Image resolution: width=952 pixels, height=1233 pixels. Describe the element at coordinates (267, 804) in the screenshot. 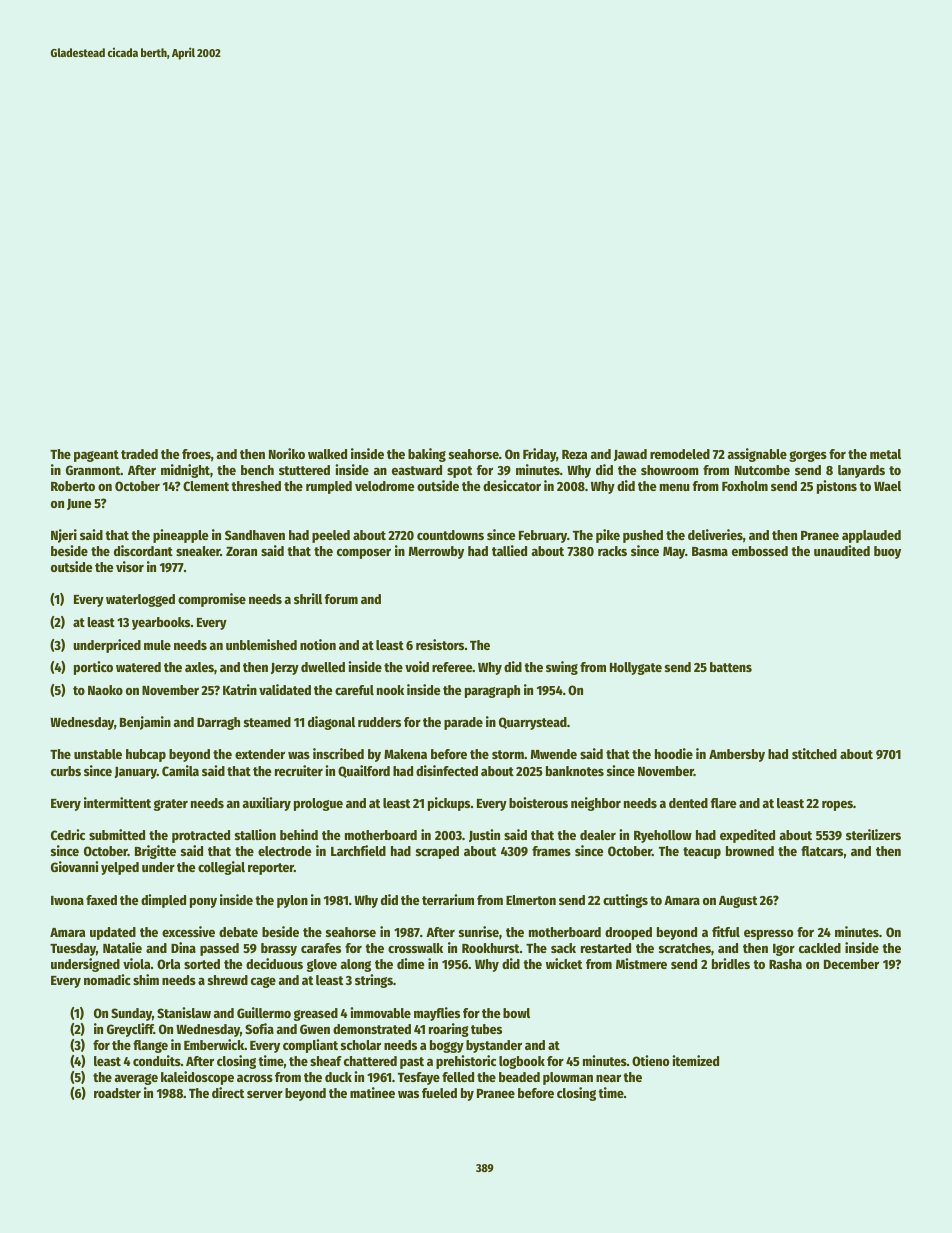

I see `auxiliary` at that location.
